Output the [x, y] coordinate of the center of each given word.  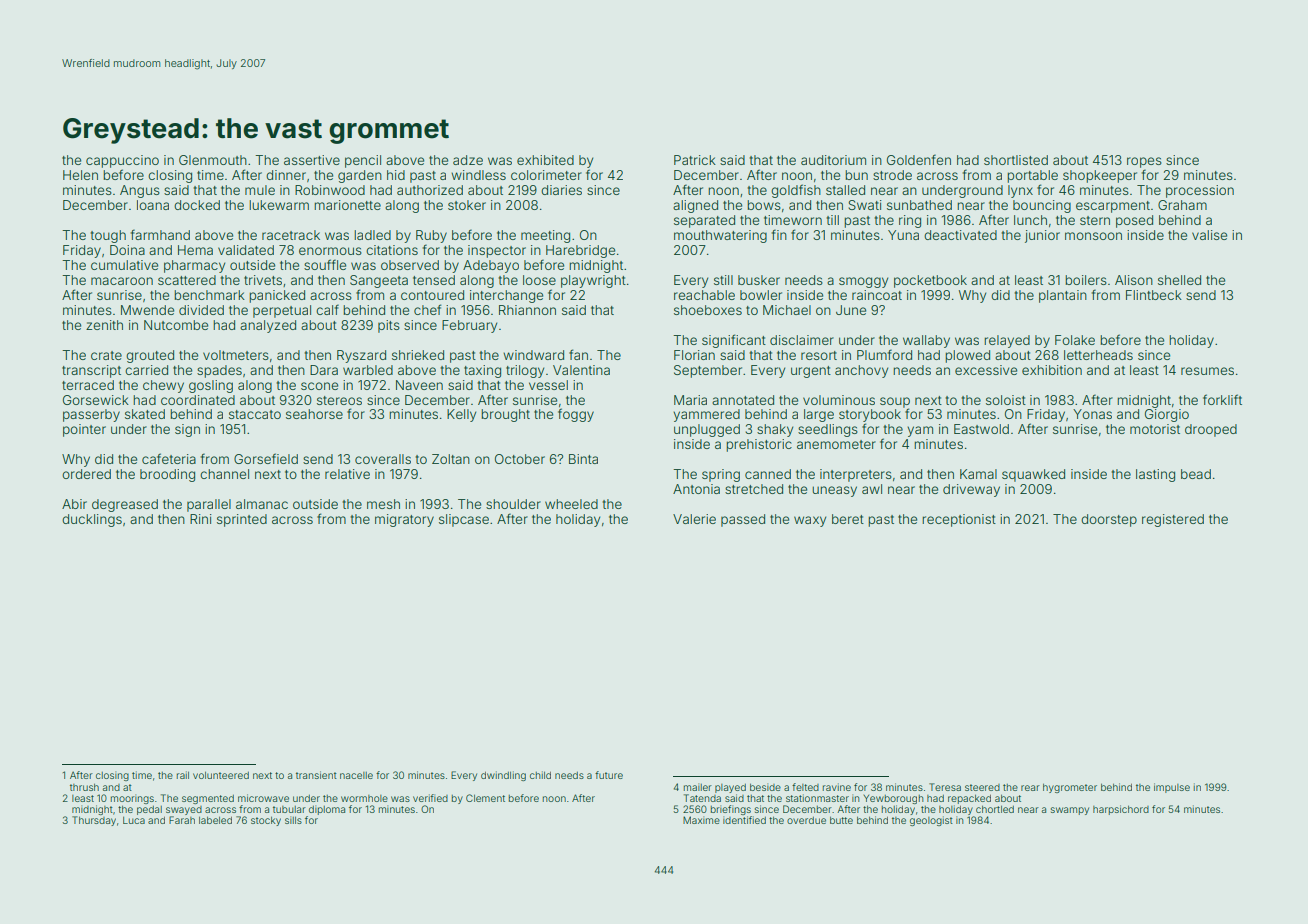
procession [1200, 191]
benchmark [209, 295]
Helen [80, 175]
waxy [810, 521]
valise [1209, 235]
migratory [404, 520]
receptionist [959, 520]
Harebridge [580, 251]
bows [764, 205]
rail [183, 775]
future [609, 775]
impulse [1172, 788]
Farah [182, 820]
